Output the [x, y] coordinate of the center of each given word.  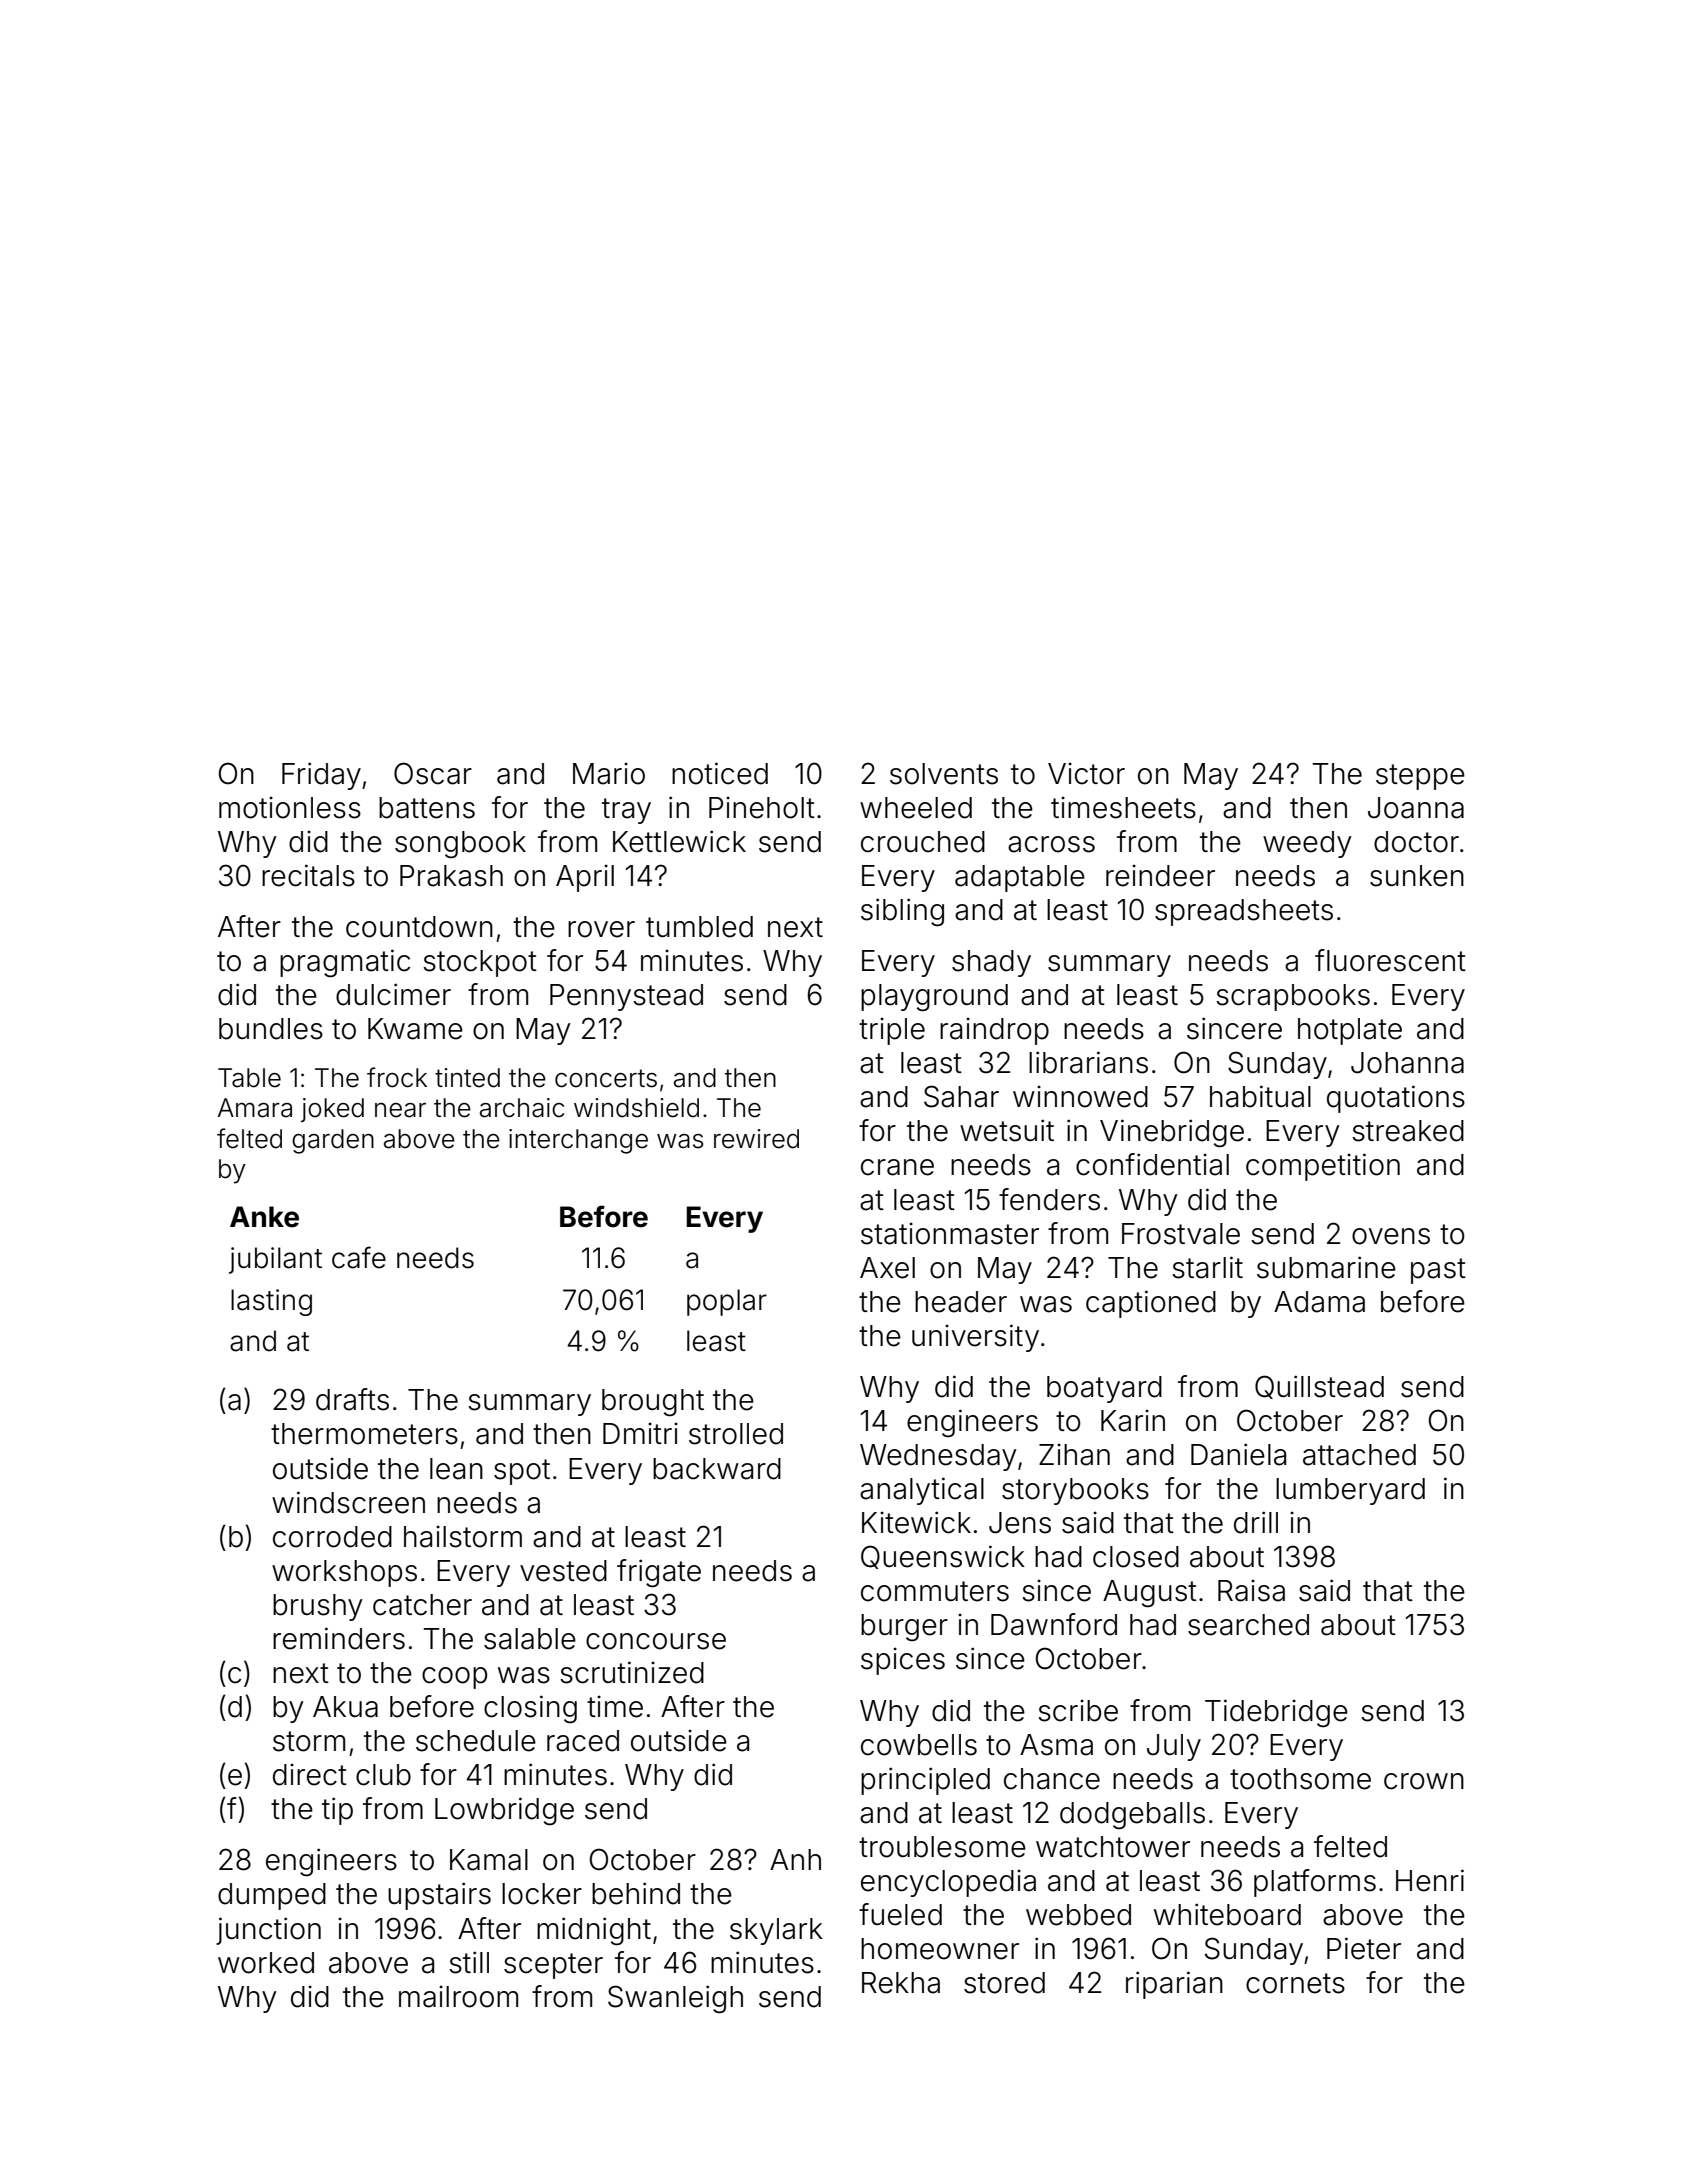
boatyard [1104, 1389]
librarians [1088, 1062]
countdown [419, 927]
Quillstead [1319, 1387]
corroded [332, 1537]
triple [892, 1031]
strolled [736, 1434]
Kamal [489, 1860]
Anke [264, 1217]
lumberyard [1350, 1491]
